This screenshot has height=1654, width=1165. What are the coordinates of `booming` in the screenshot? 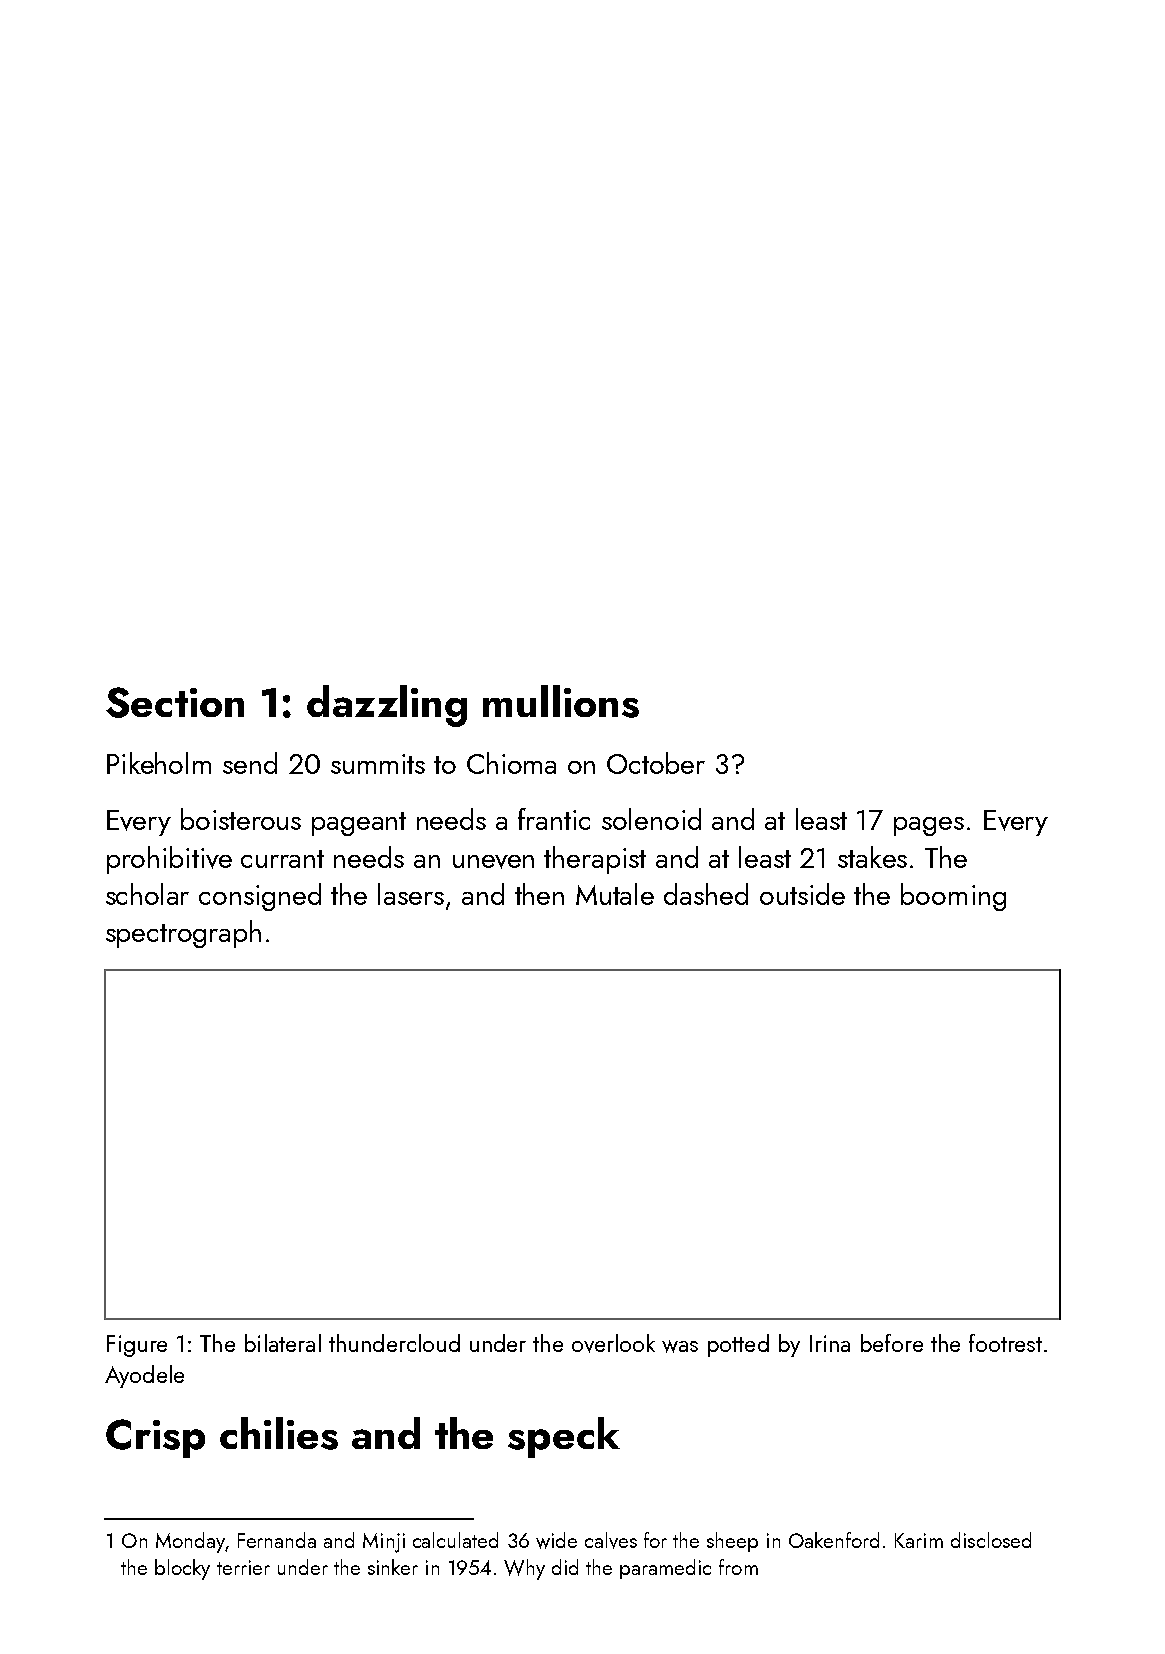 It's located at (953, 897).
